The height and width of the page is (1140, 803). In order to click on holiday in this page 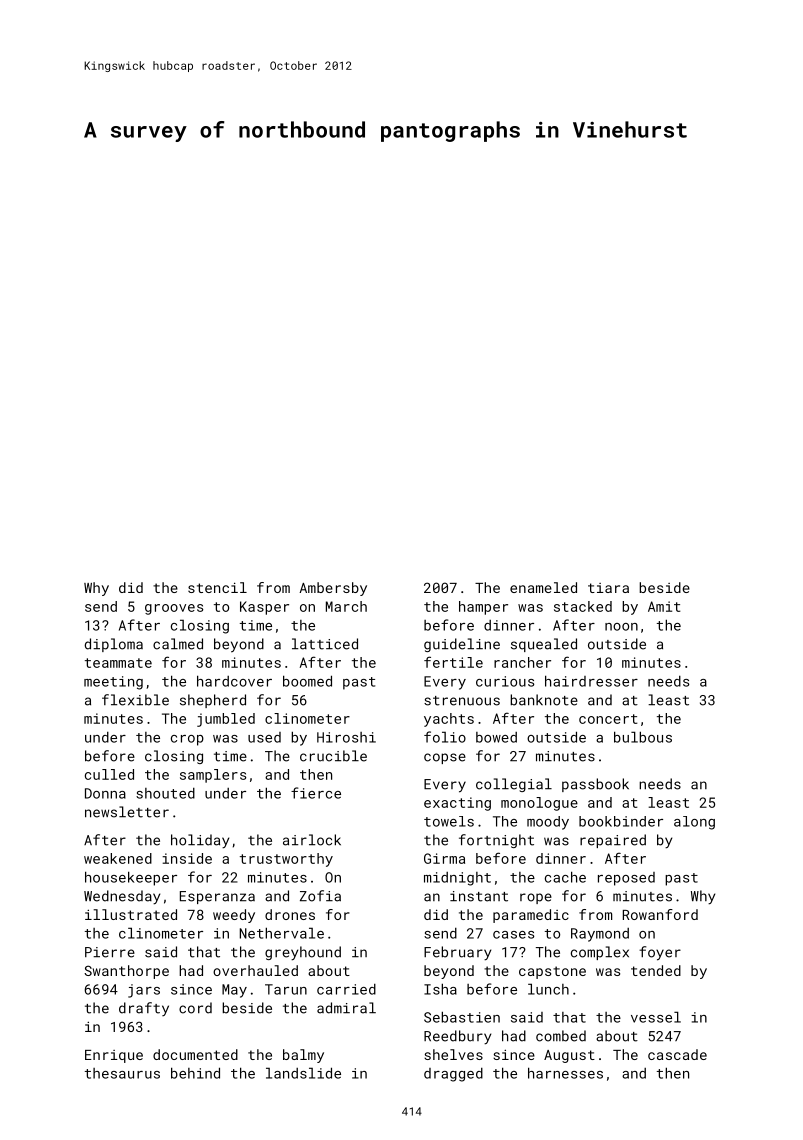, I will do `click(200, 841)`.
